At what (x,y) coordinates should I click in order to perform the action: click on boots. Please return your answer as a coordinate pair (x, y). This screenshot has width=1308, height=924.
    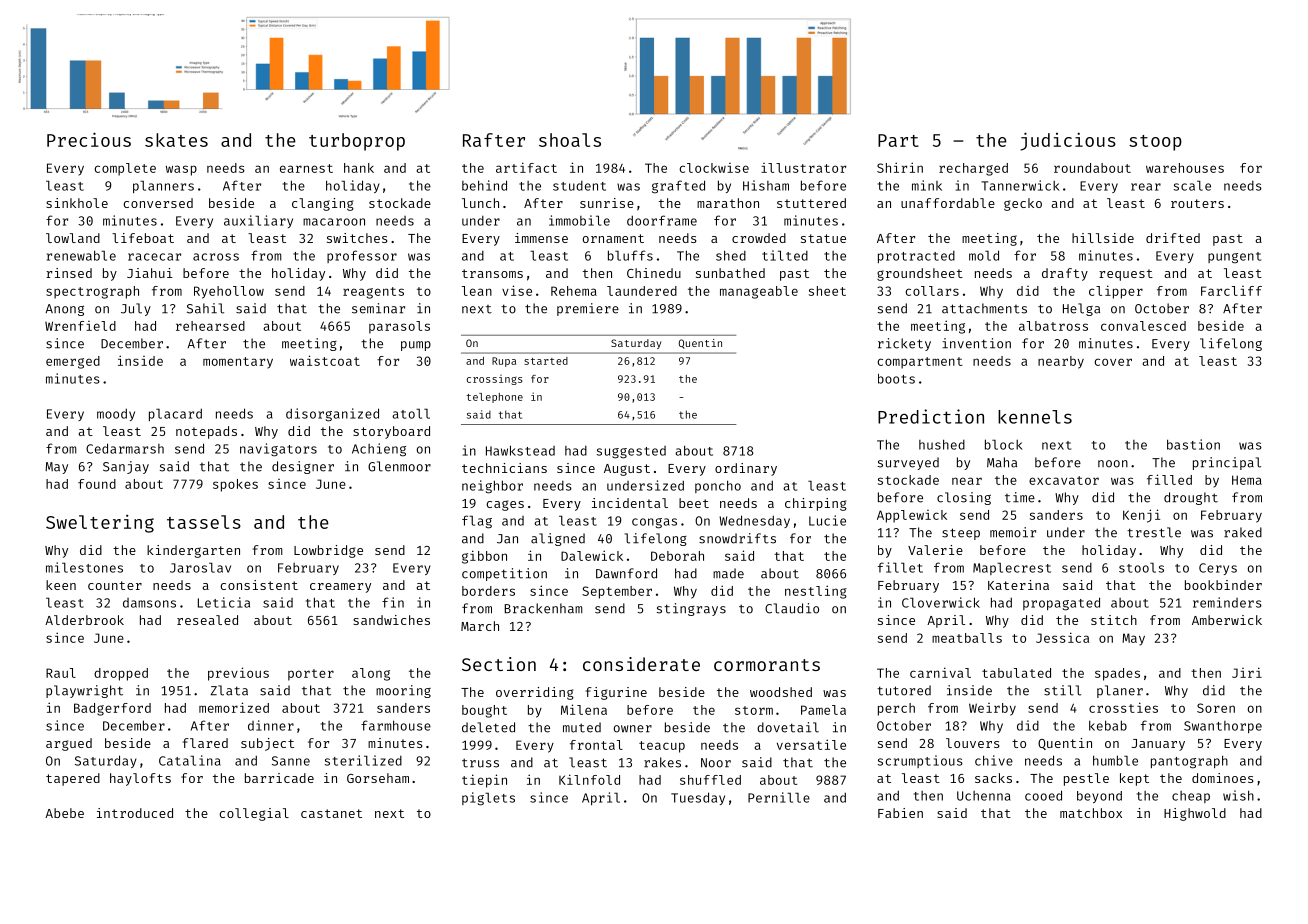
    Looking at the image, I should click on (896, 378).
